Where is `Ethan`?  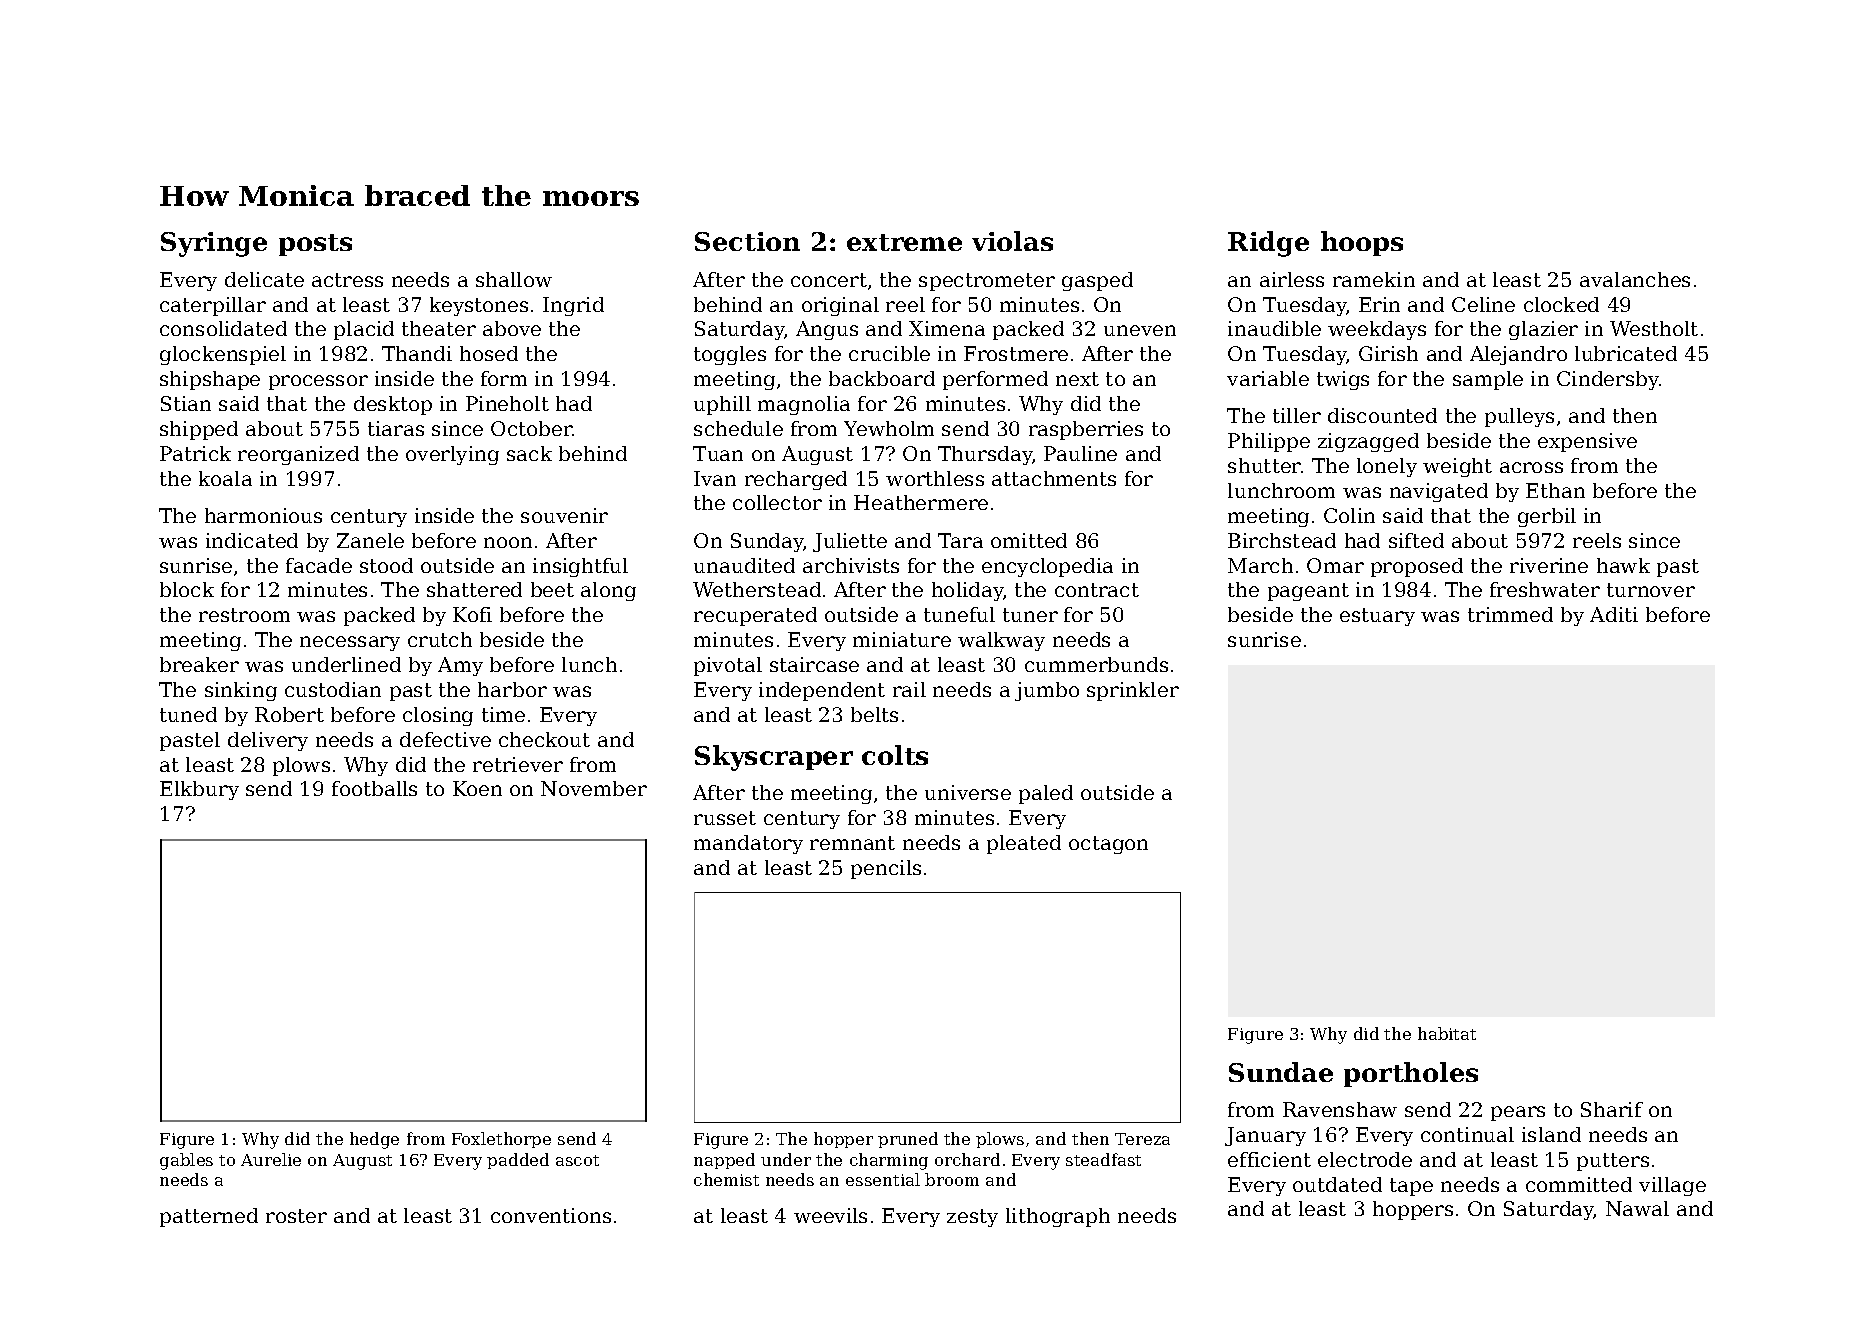
Ethan is located at coordinates (1555, 490).
